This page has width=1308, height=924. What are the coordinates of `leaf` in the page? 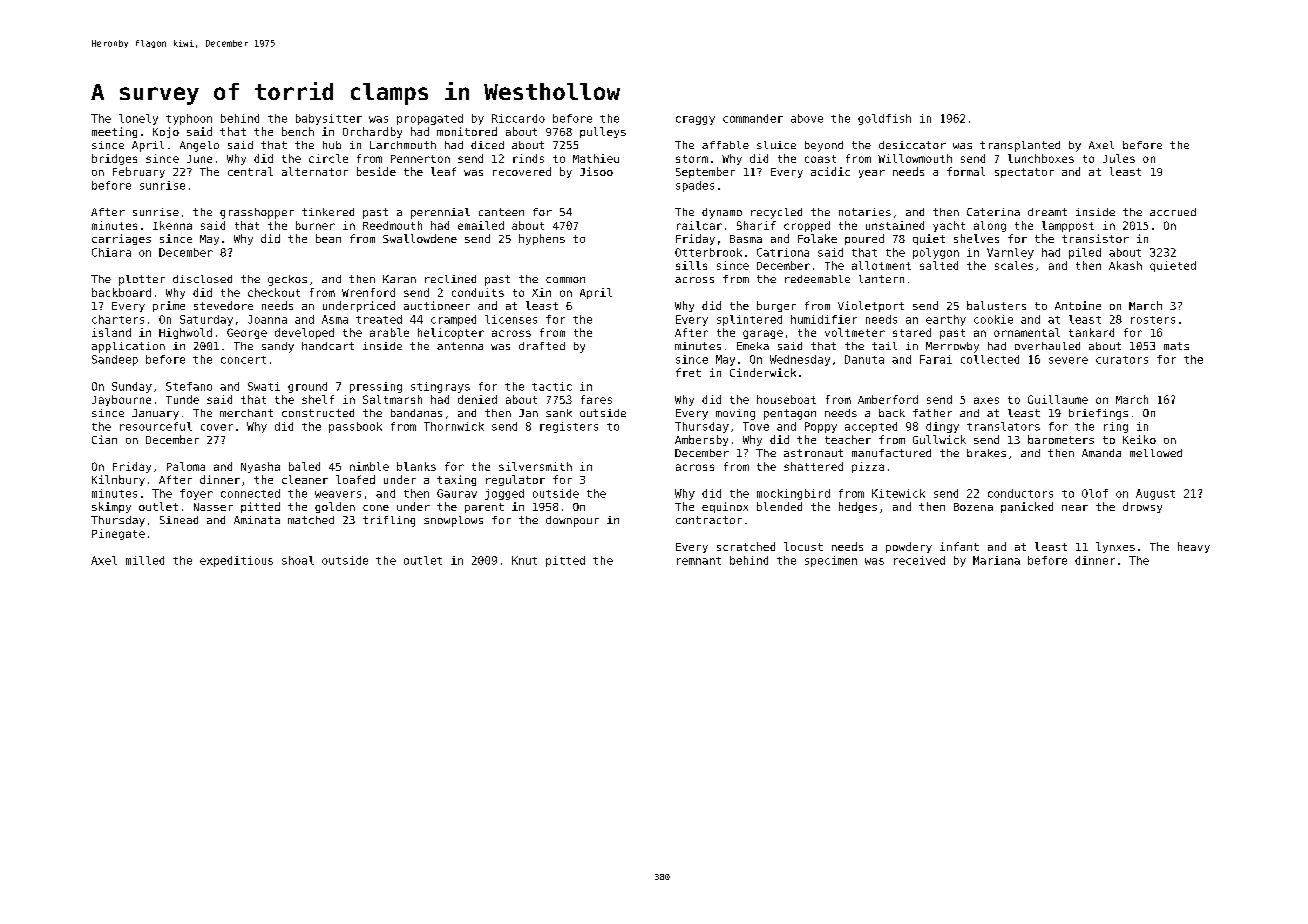 It's located at (443, 171).
